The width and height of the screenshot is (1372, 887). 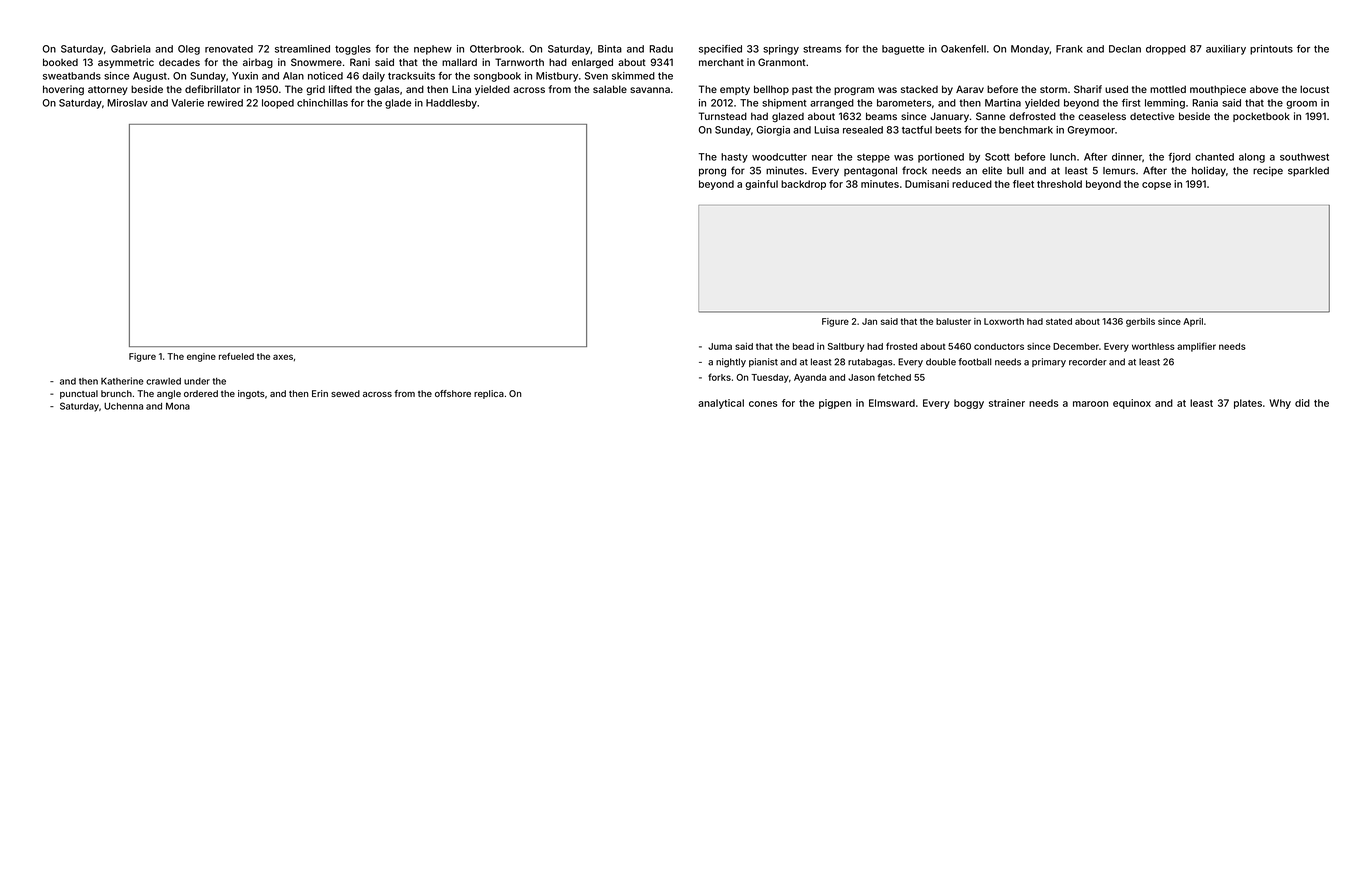 What do you see at coordinates (1301, 105) in the screenshot?
I see `groom` at bounding box center [1301, 105].
